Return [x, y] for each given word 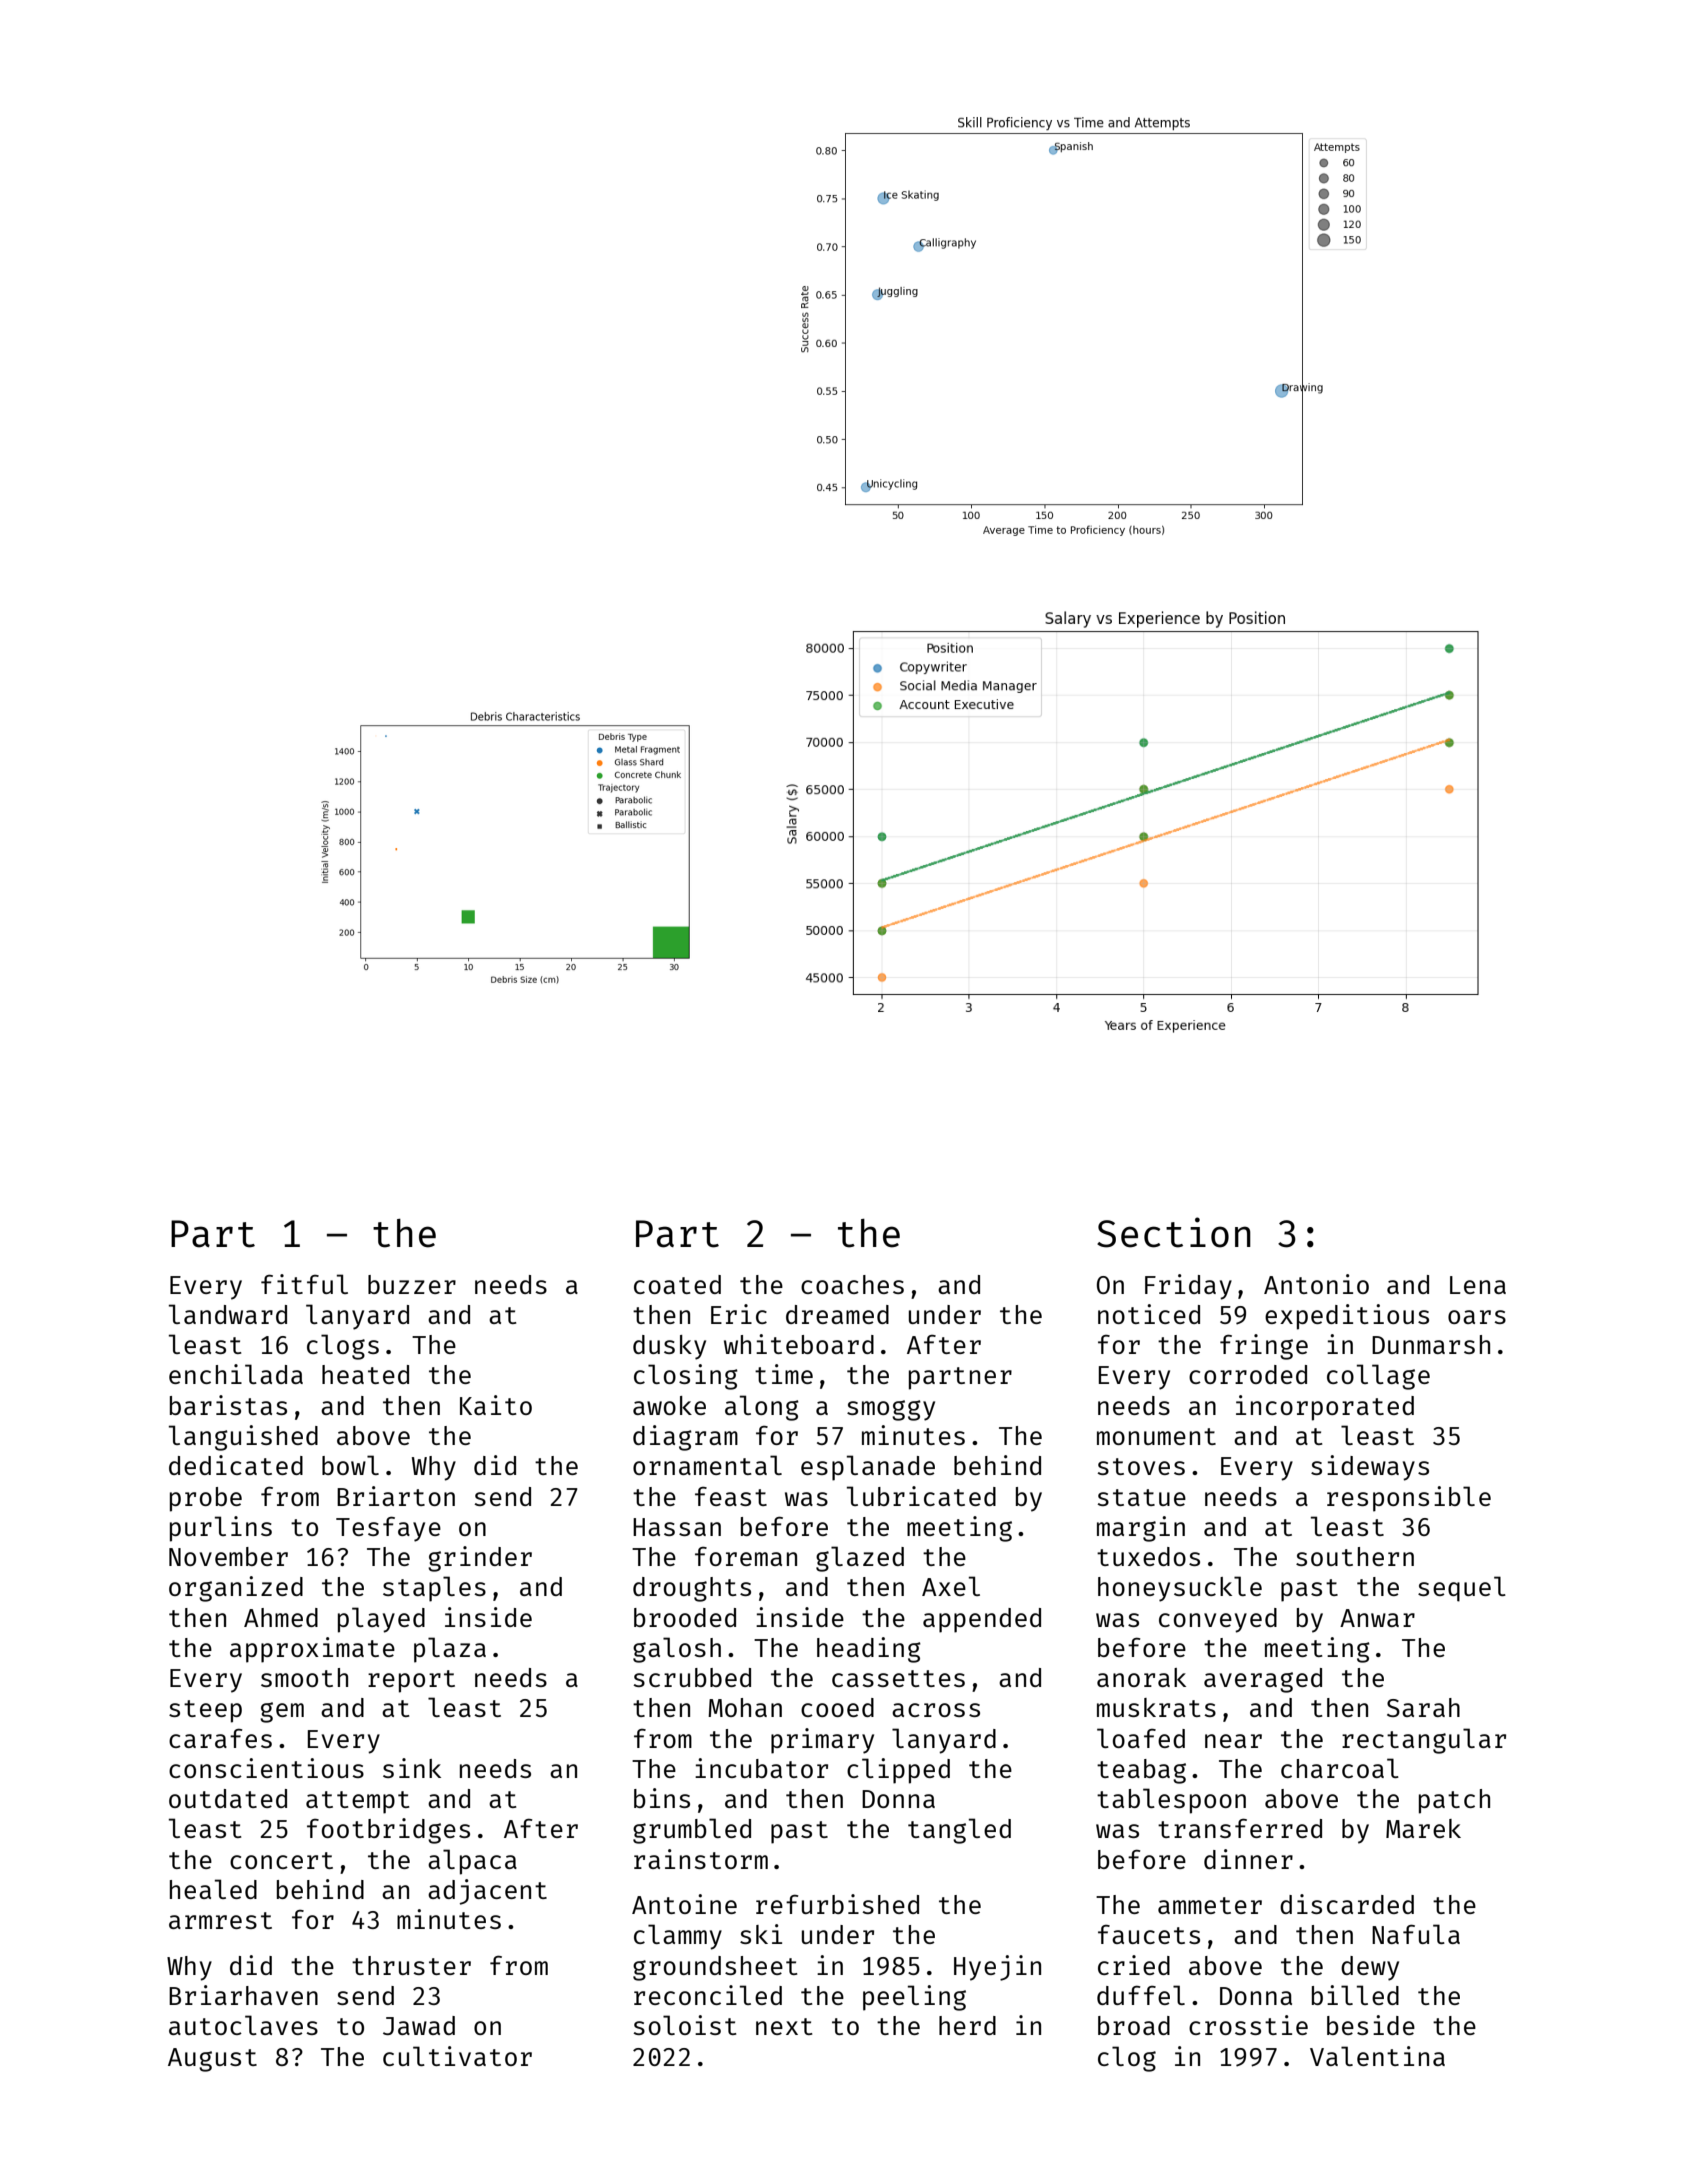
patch [1454, 1801]
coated [677, 1284]
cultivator [457, 2056]
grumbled [692, 1831]
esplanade [868, 1468]
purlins [221, 1529]
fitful [304, 1284]
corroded [1248, 1374]
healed [213, 1889]
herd [967, 2025]
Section [1174, 1232]
